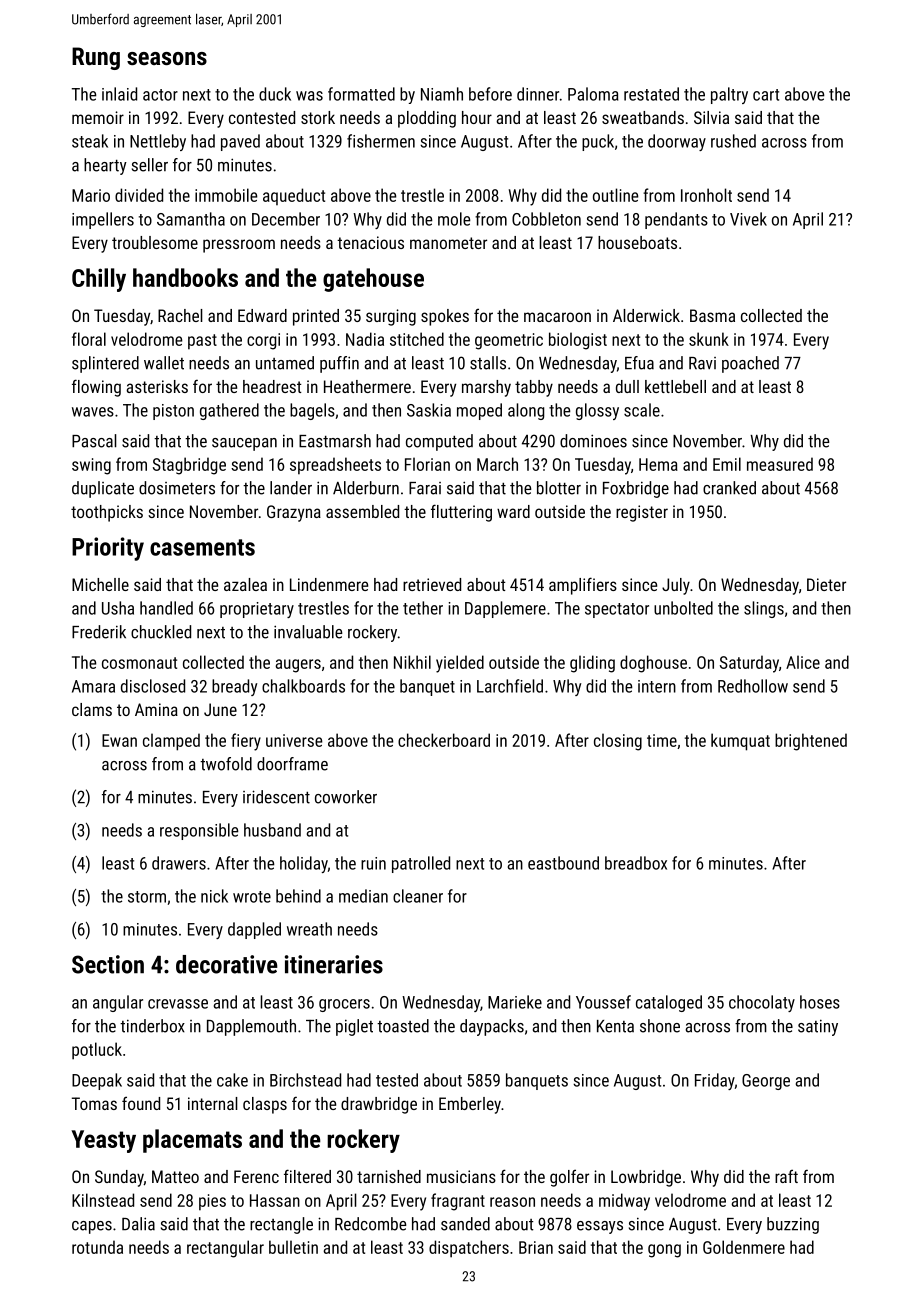  I want to click on closing, so click(618, 742).
